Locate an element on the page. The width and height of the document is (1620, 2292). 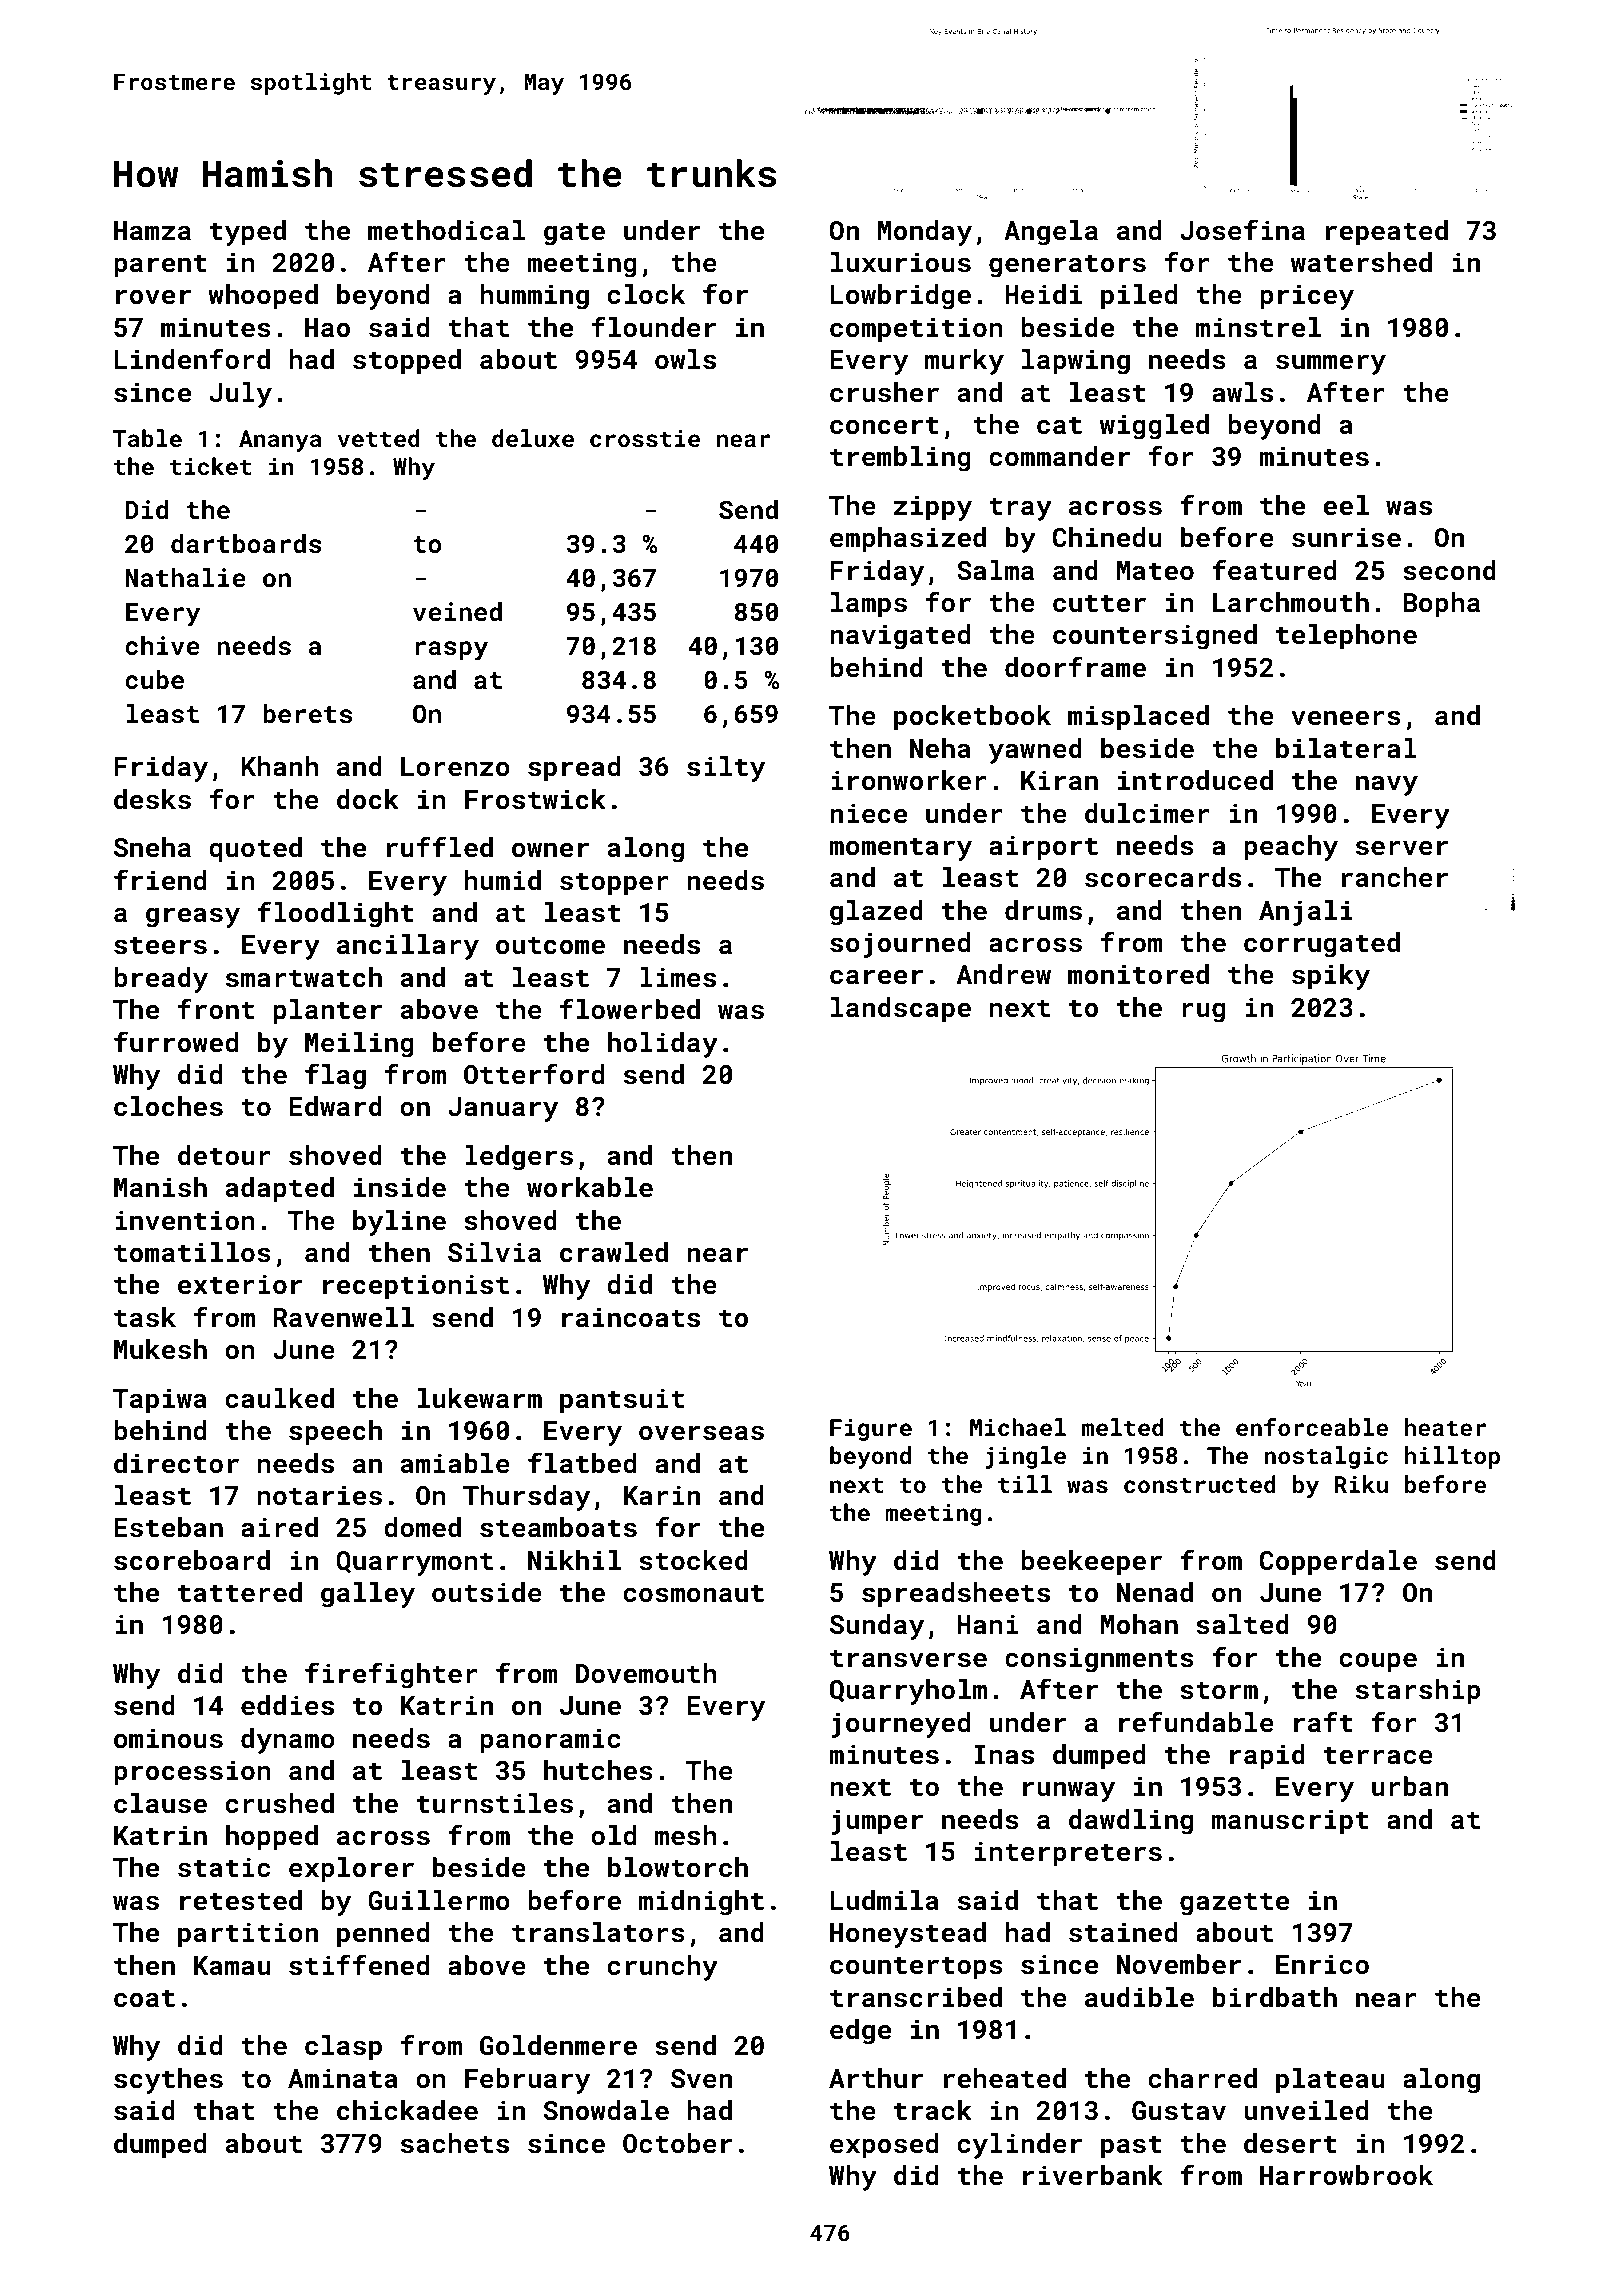
Harrowbrook is located at coordinates (1346, 2175).
